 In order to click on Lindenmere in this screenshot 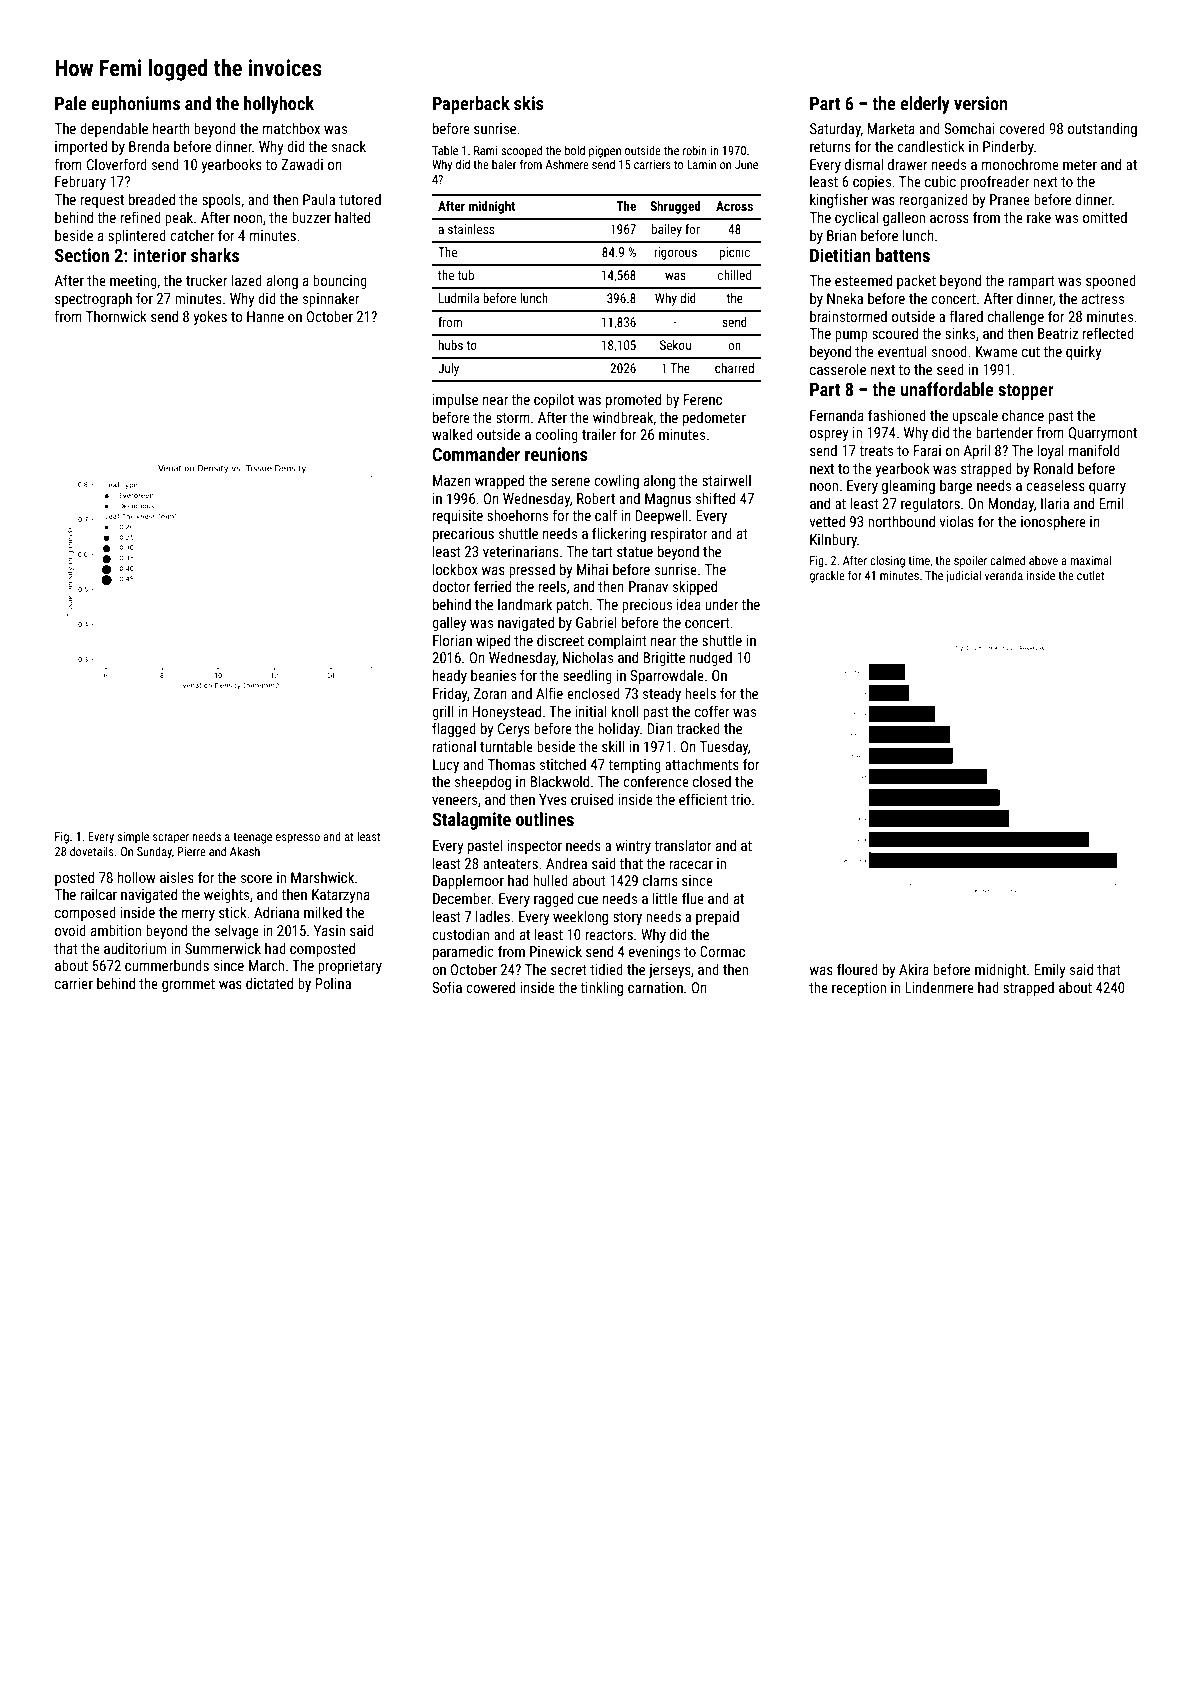, I will do `click(939, 987)`.
